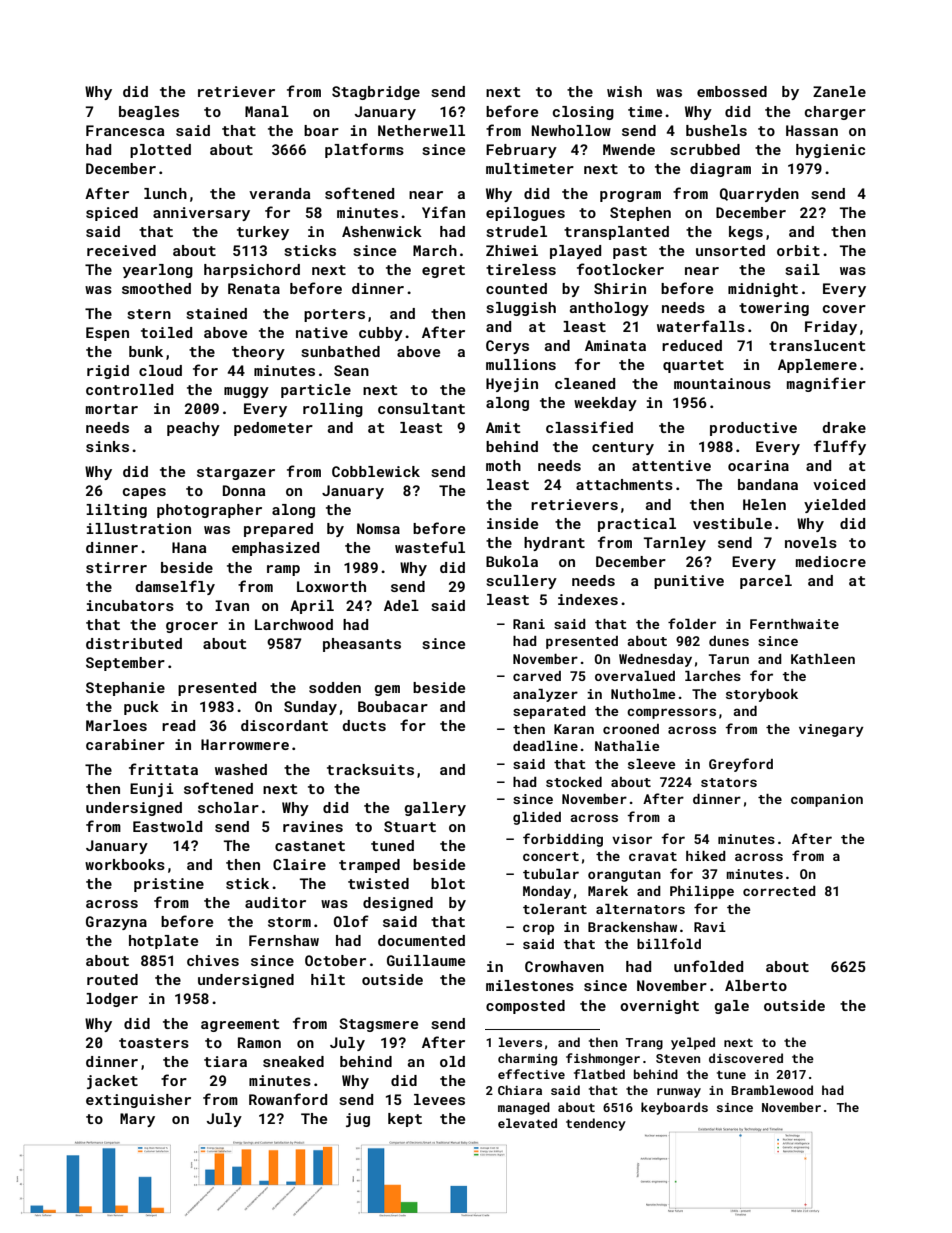 Image resolution: width=952 pixels, height=1233 pixels. What do you see at coordinates (772, 1090) in the document?
I see `Bramblewood` at bounding box center [772, 1090].
